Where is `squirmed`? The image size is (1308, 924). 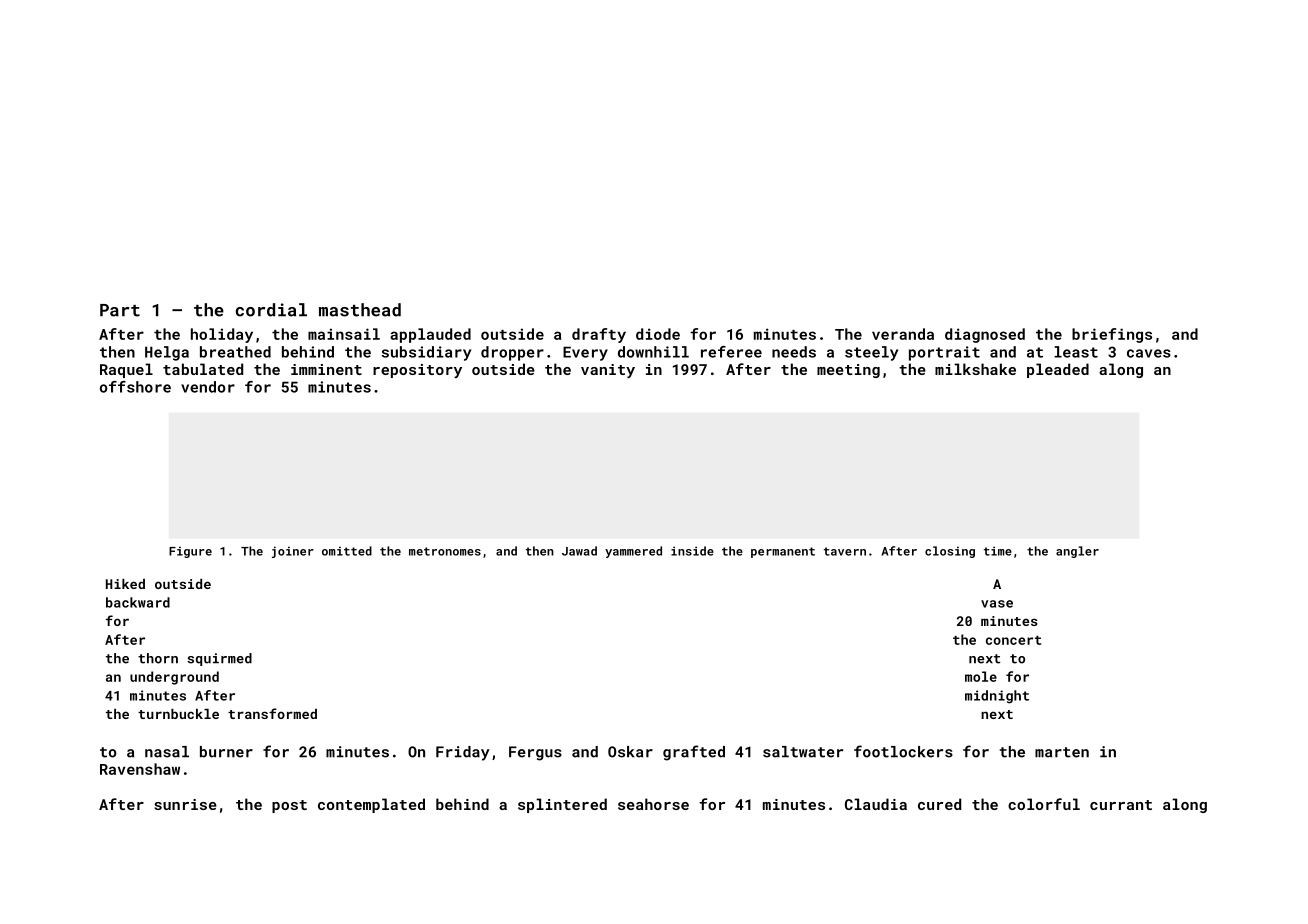 squirmed is located at coordinates (219, 659).
